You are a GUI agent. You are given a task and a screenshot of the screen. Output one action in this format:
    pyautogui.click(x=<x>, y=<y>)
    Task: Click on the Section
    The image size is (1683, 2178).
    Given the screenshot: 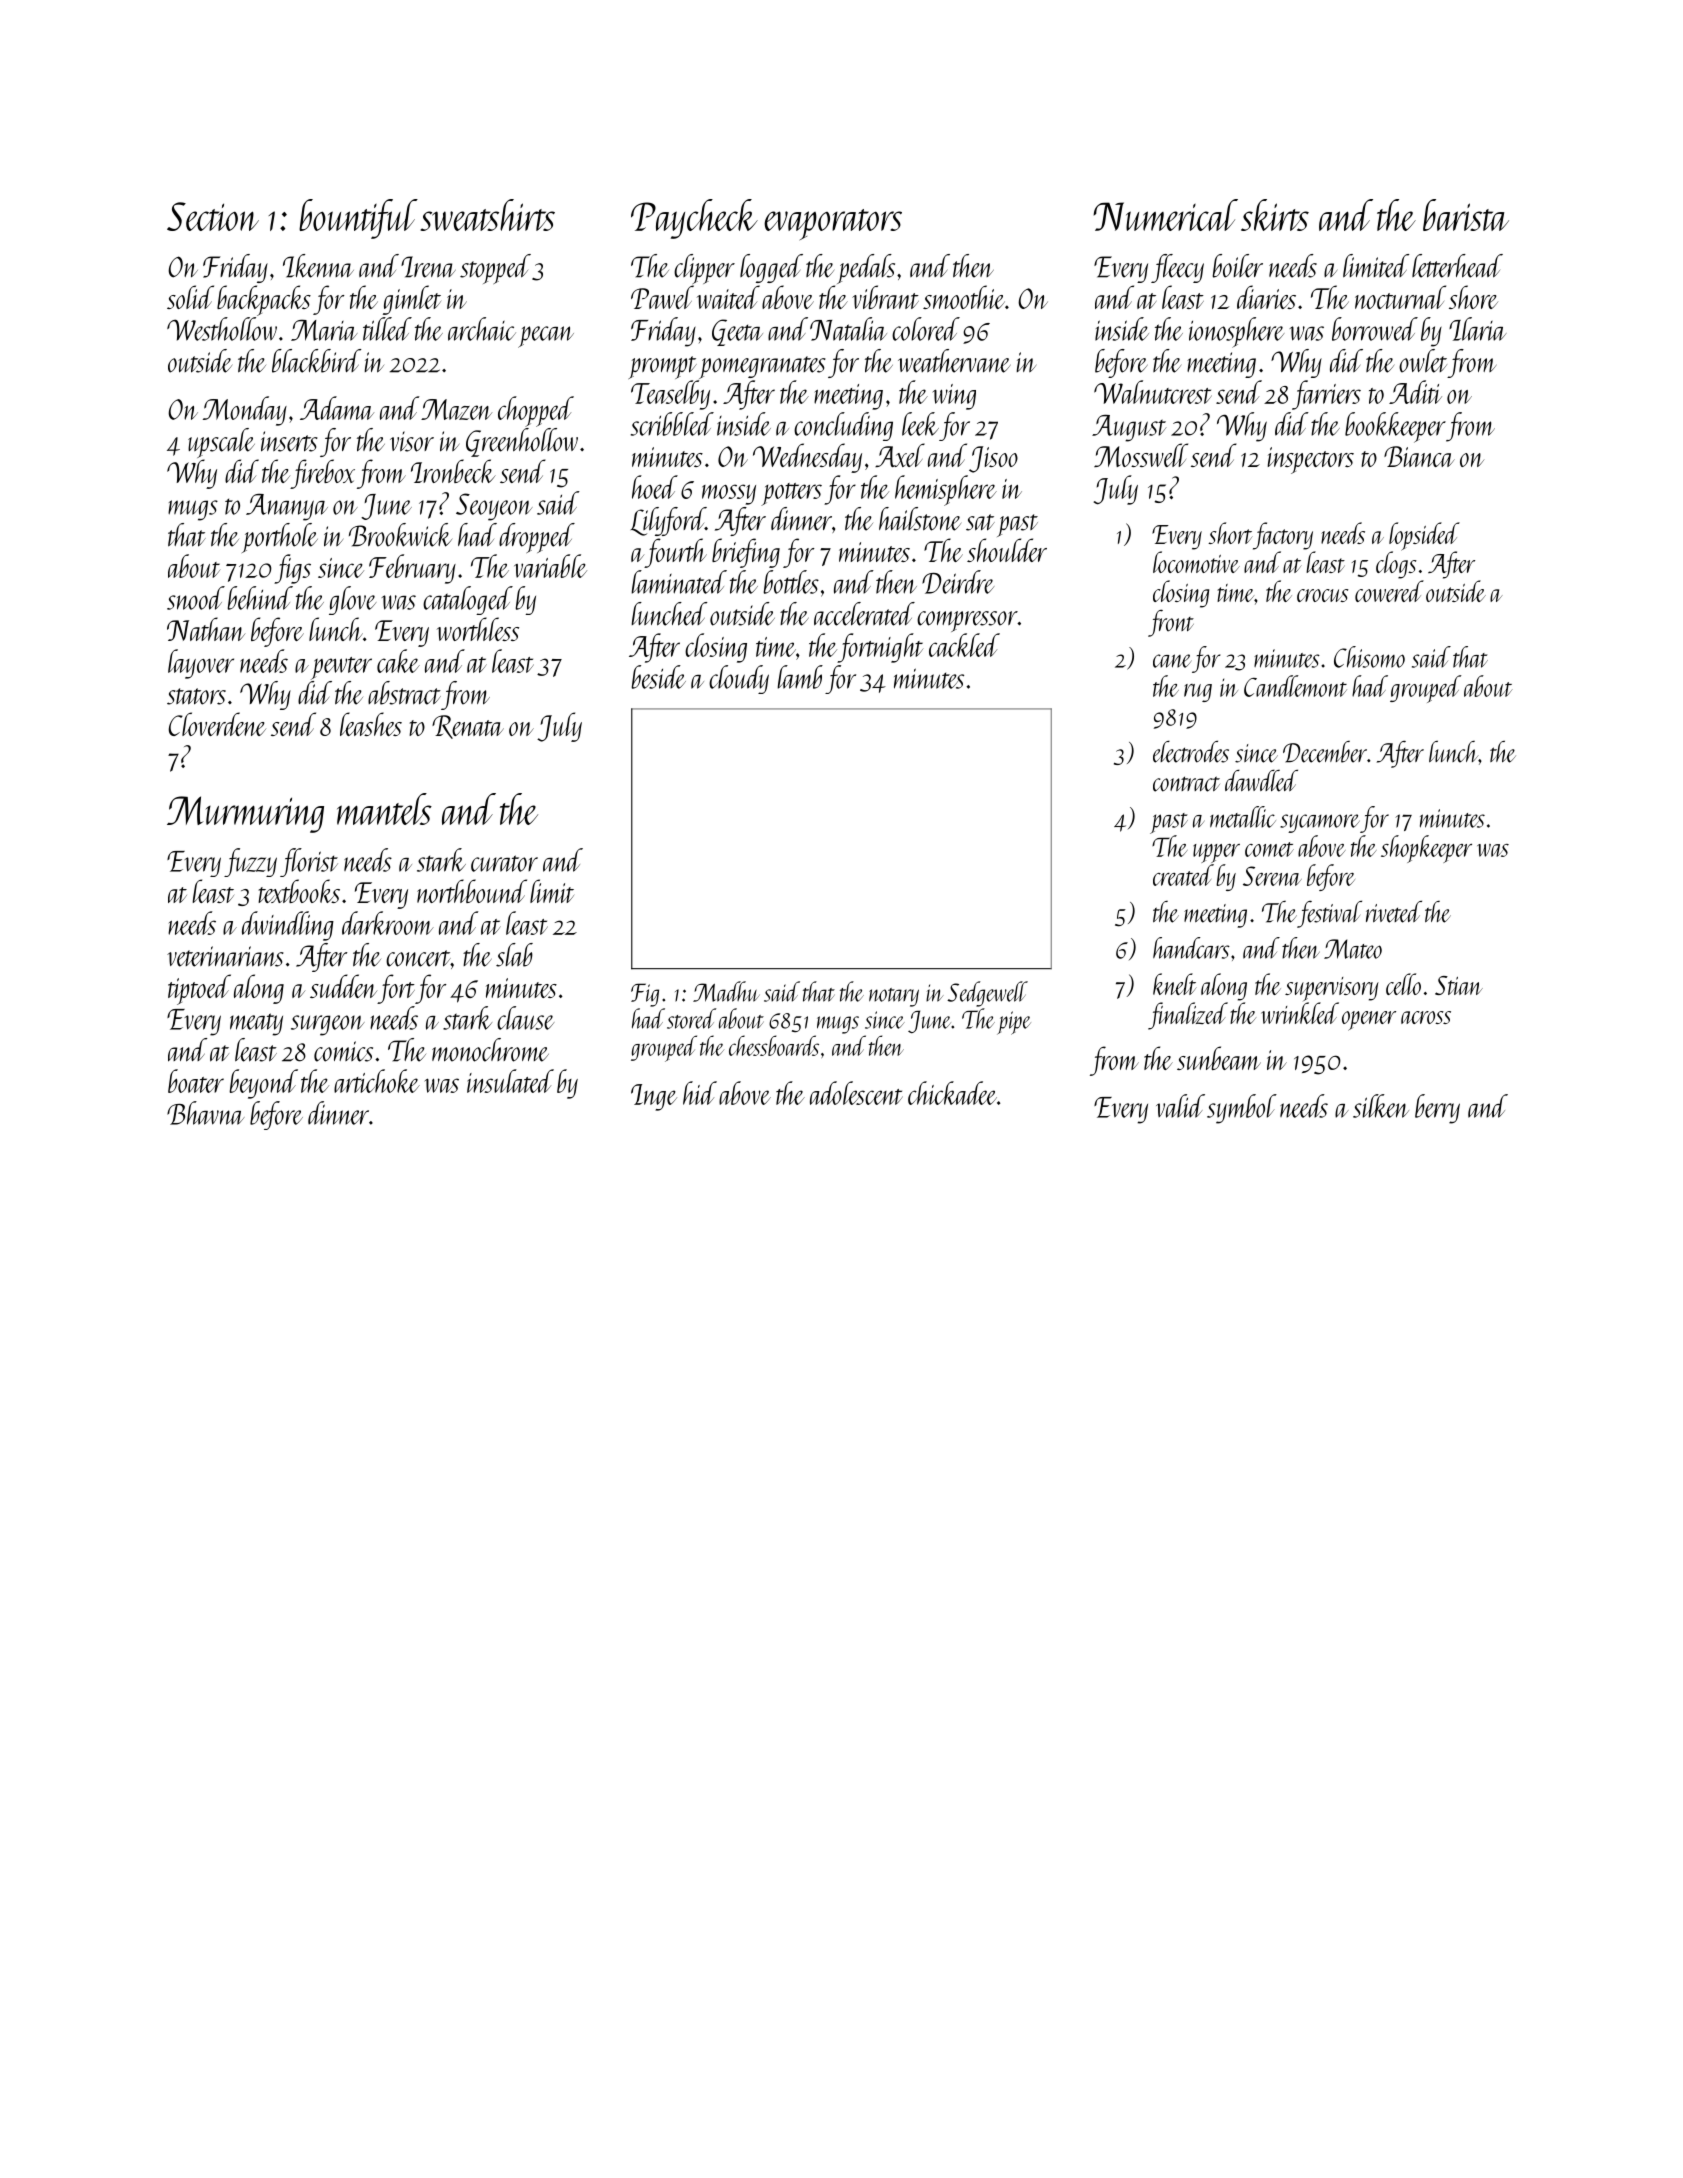 What is the action you would take?
    pyautogui.click(x=213, y=216)
